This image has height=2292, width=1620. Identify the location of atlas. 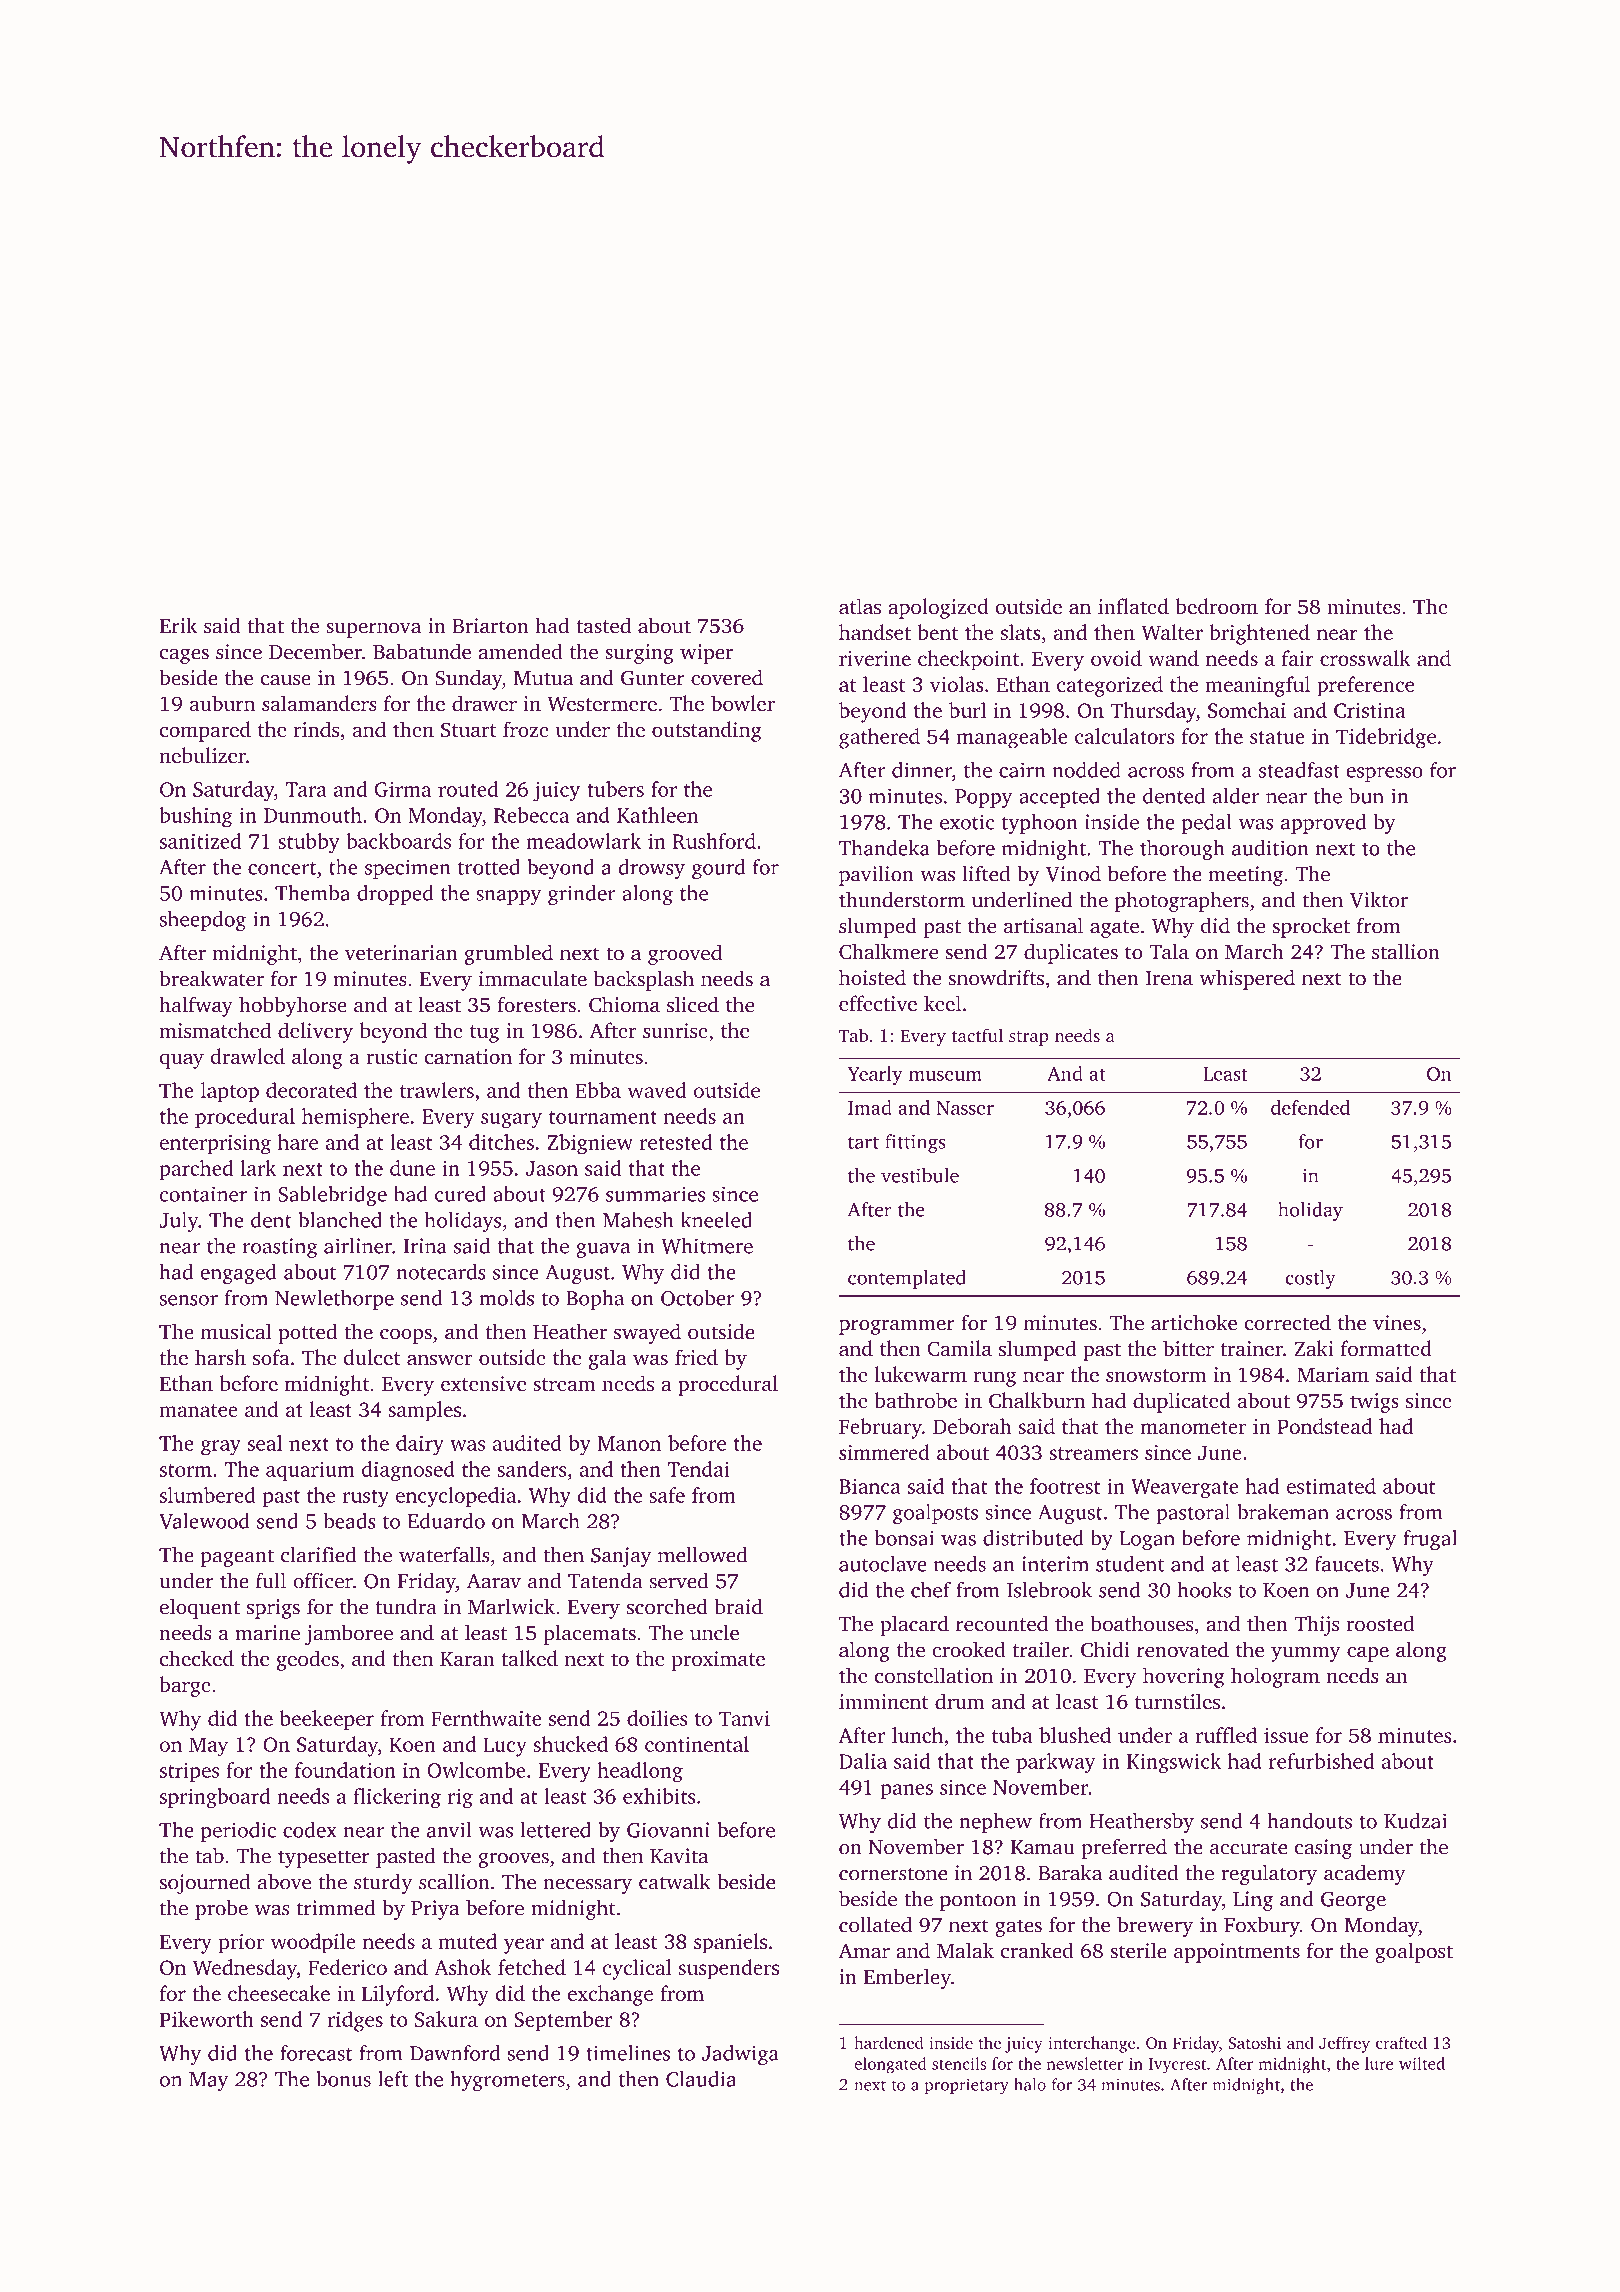
(860, 606).
